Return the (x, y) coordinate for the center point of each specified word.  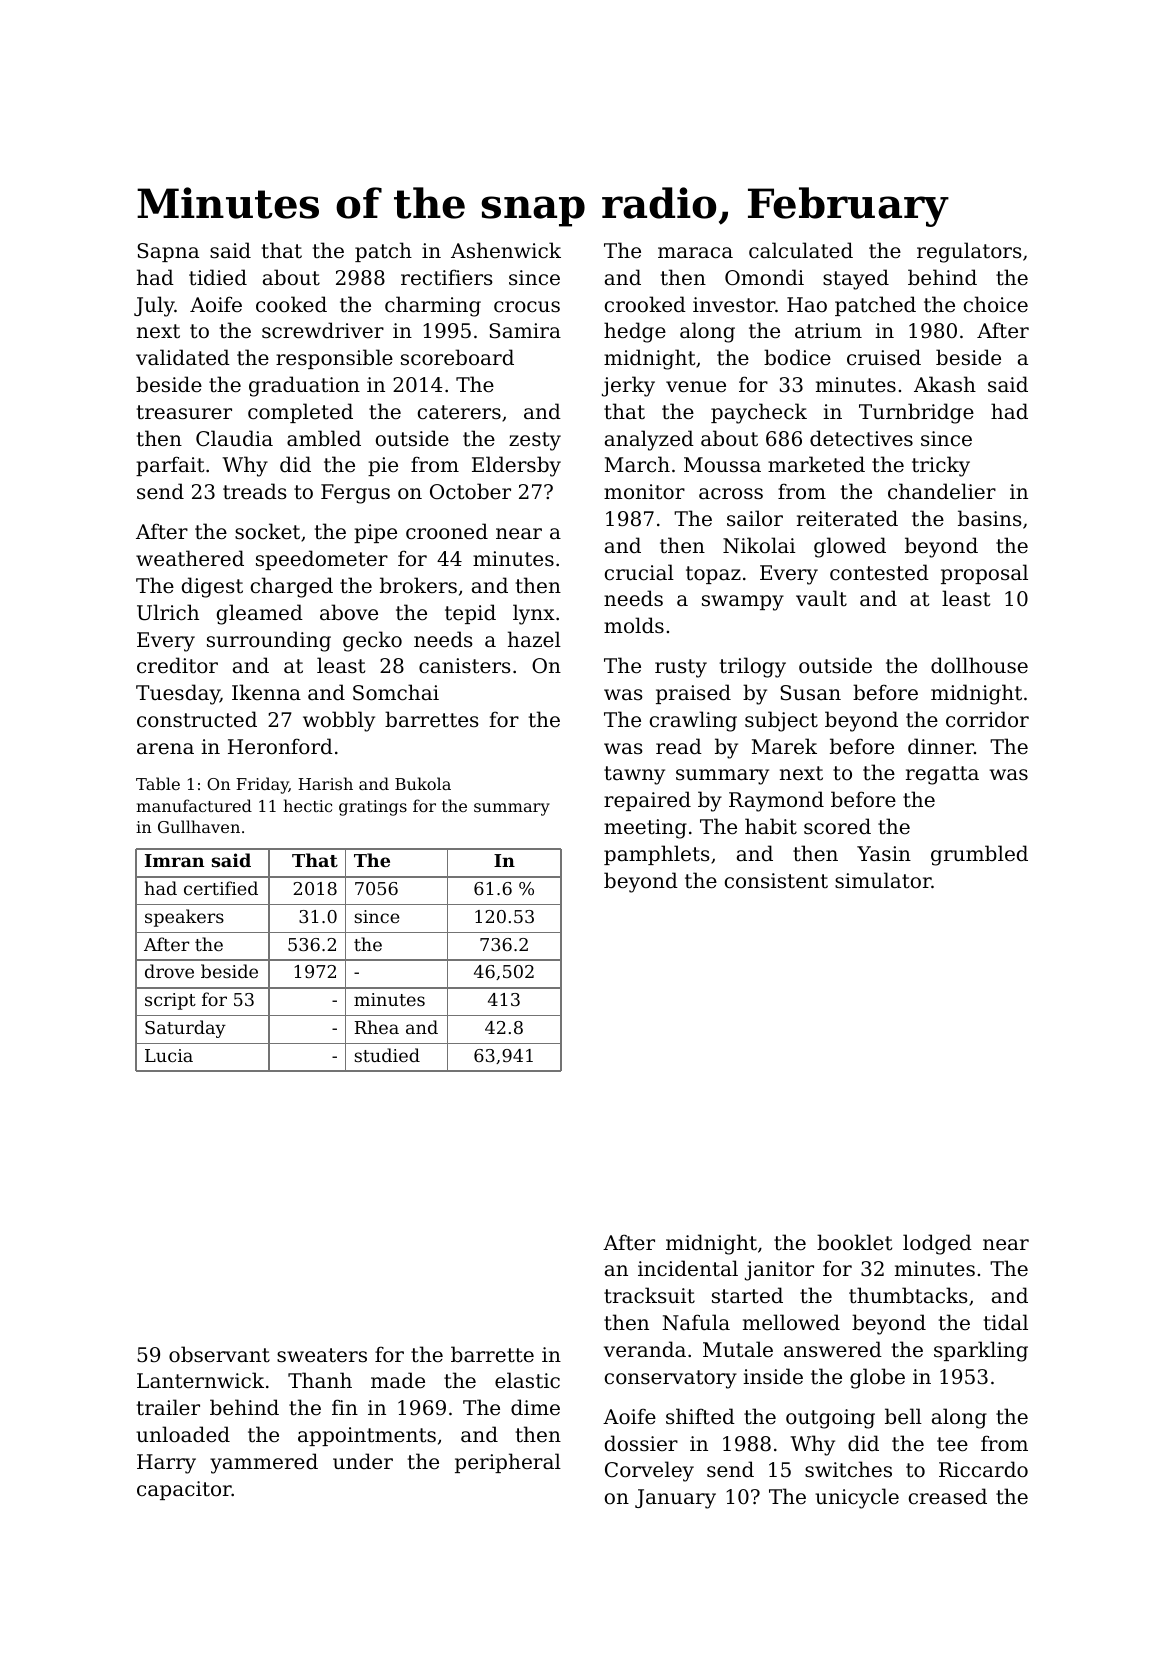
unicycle (857, 1498)
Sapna (168, 252)
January (675, 1499)
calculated (801, 250)
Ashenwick (506, 250)
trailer (168, 1407)
